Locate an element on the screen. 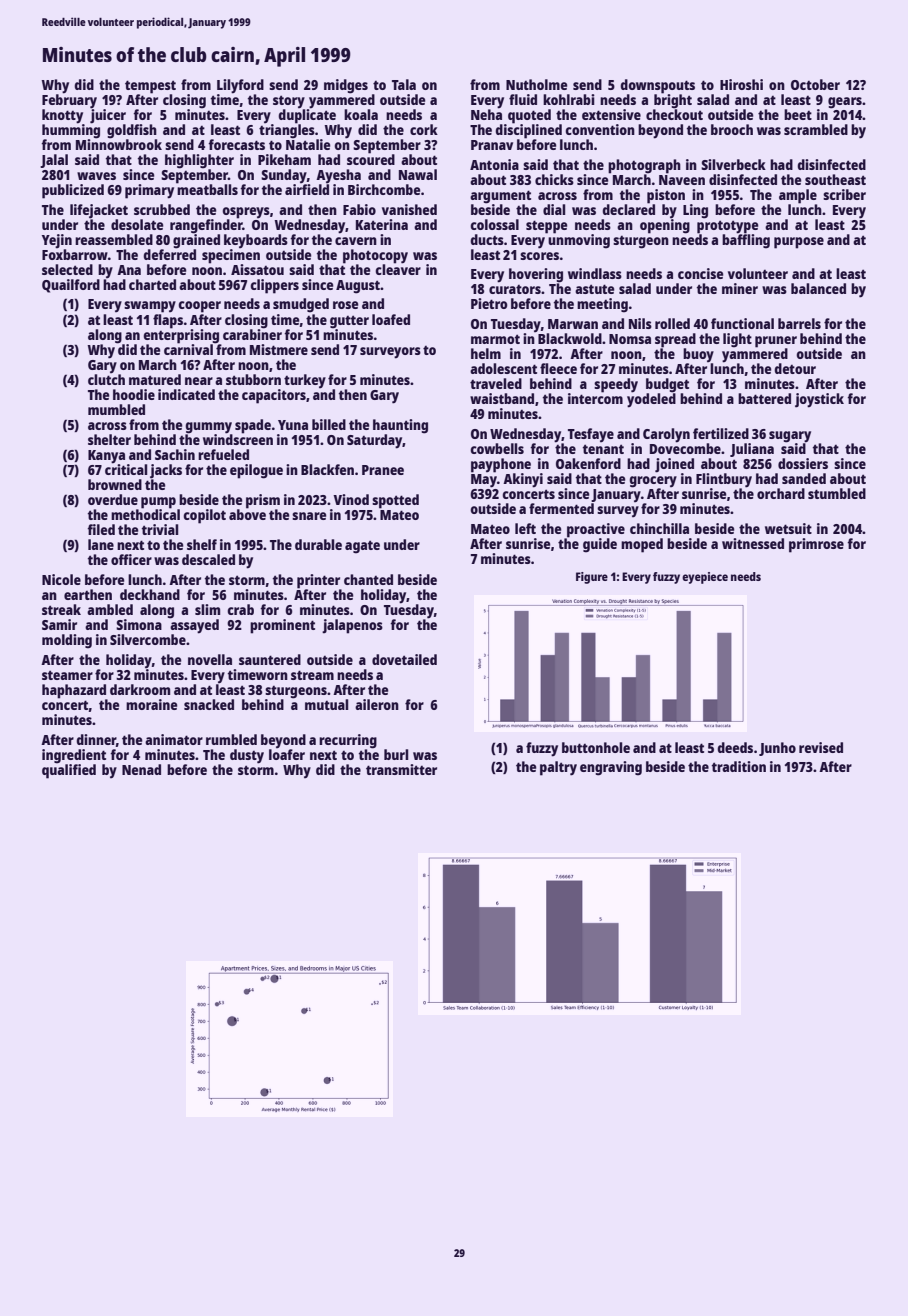 Image resolution: width=908 pixels, height=1316 pixels. Figure is located at coordinates (592, 578).
